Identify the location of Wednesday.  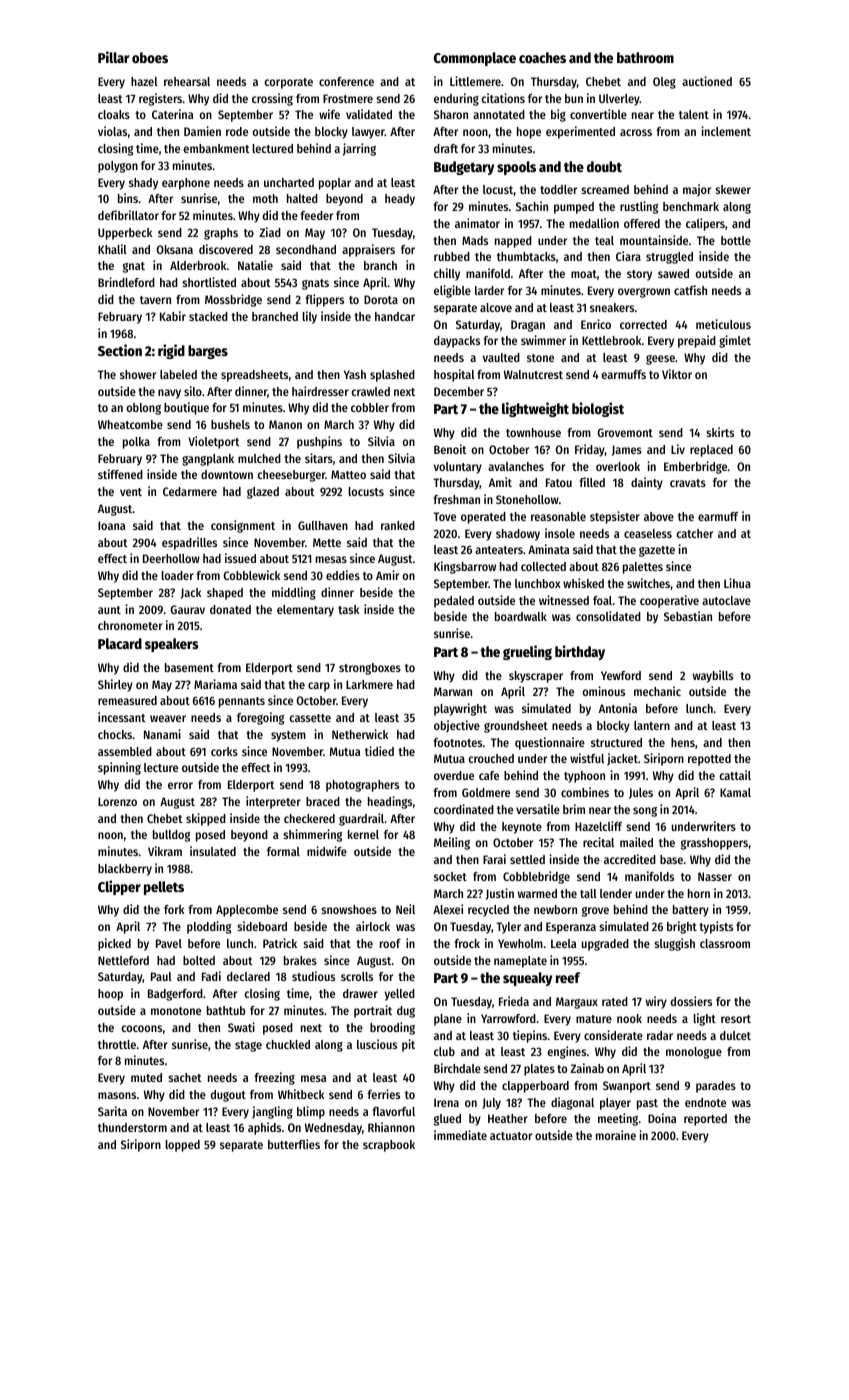
(333, 1129).
